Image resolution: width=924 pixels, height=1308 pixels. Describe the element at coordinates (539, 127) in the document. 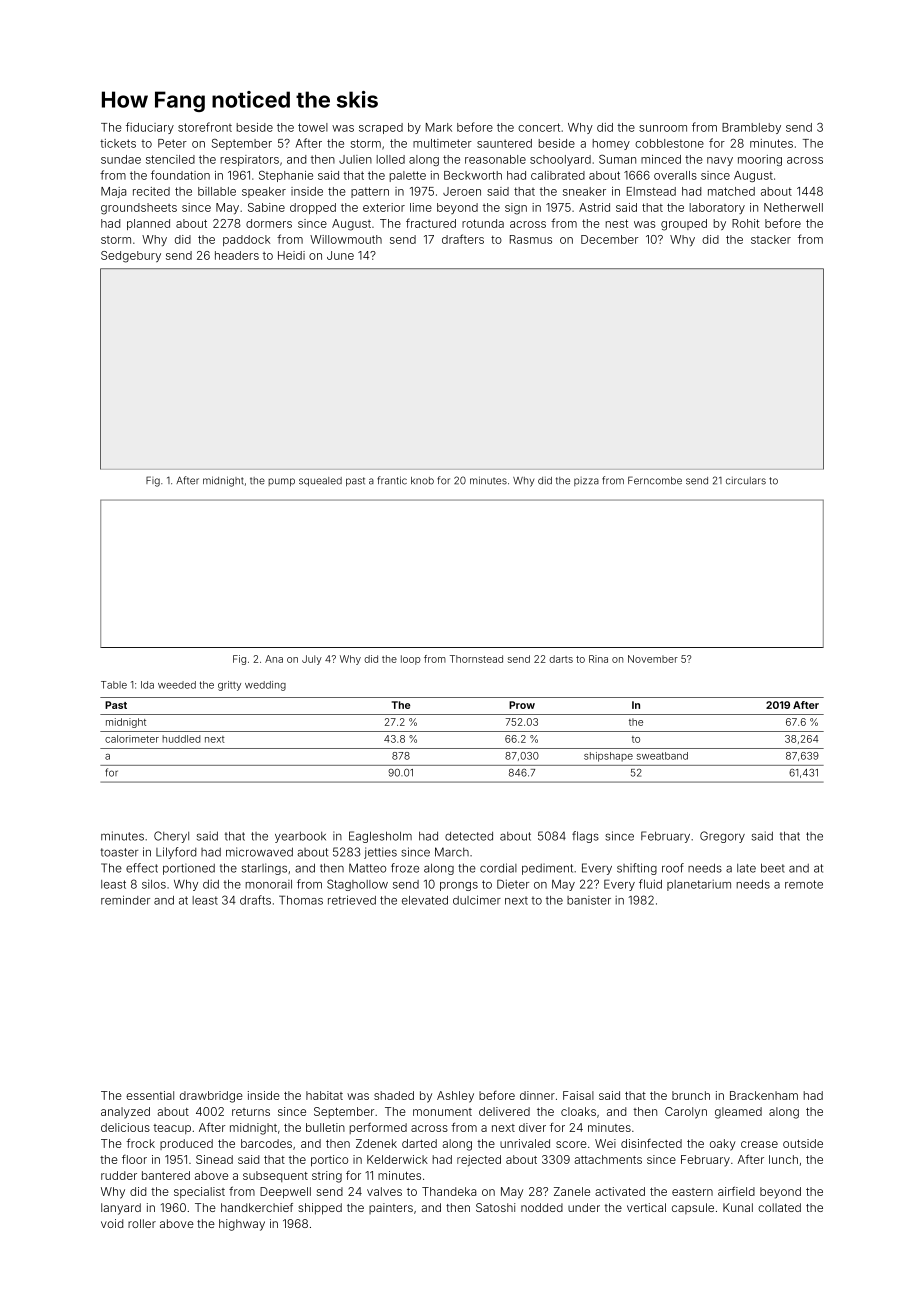

I see `concert` at that location.
